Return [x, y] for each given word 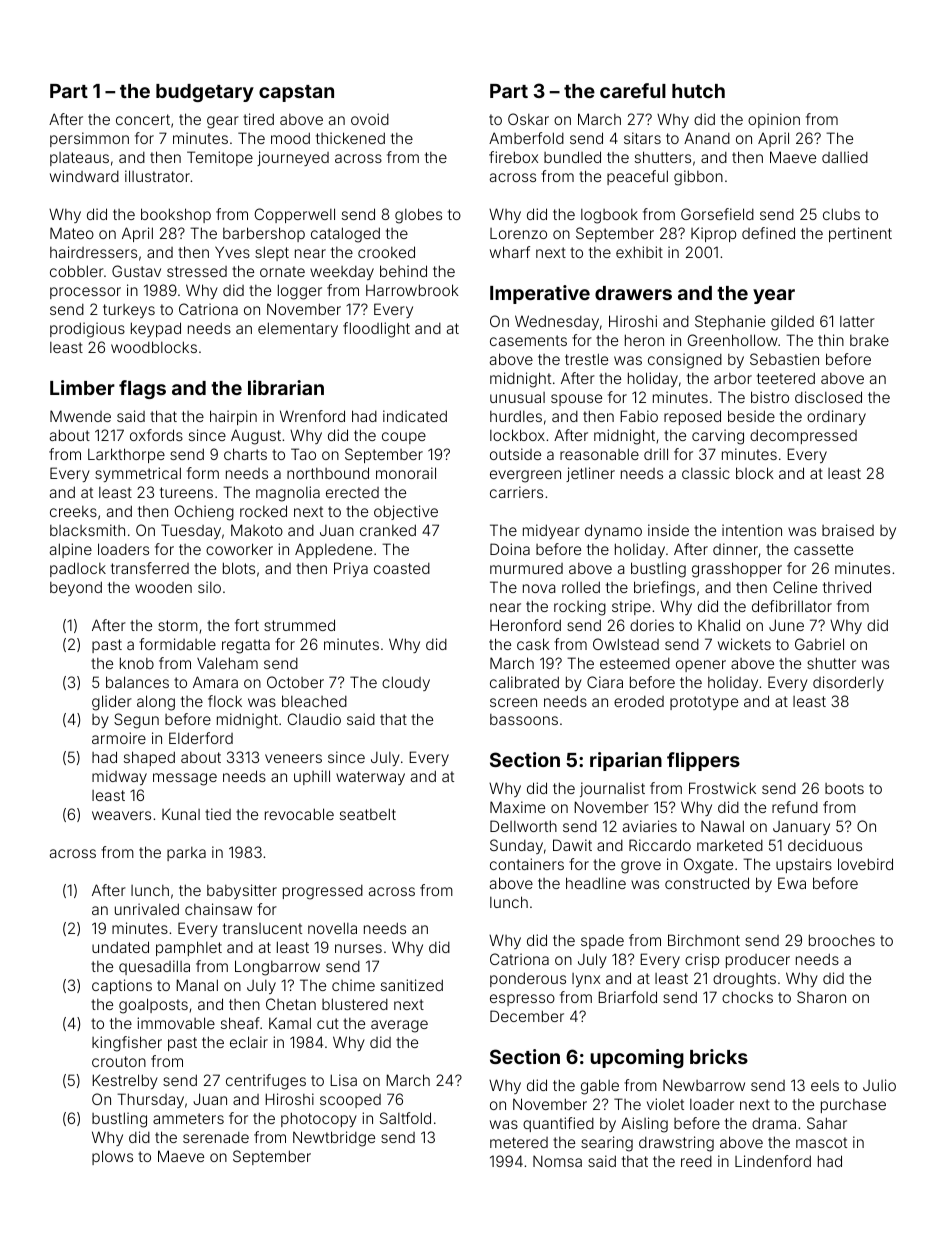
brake [869, 340]
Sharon [821, 997]
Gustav [136, 271]
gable [600, 1087]
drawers [633, 293]
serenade [216, 1137]
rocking [580, 608]
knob [137, 663]
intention [752, 530]
